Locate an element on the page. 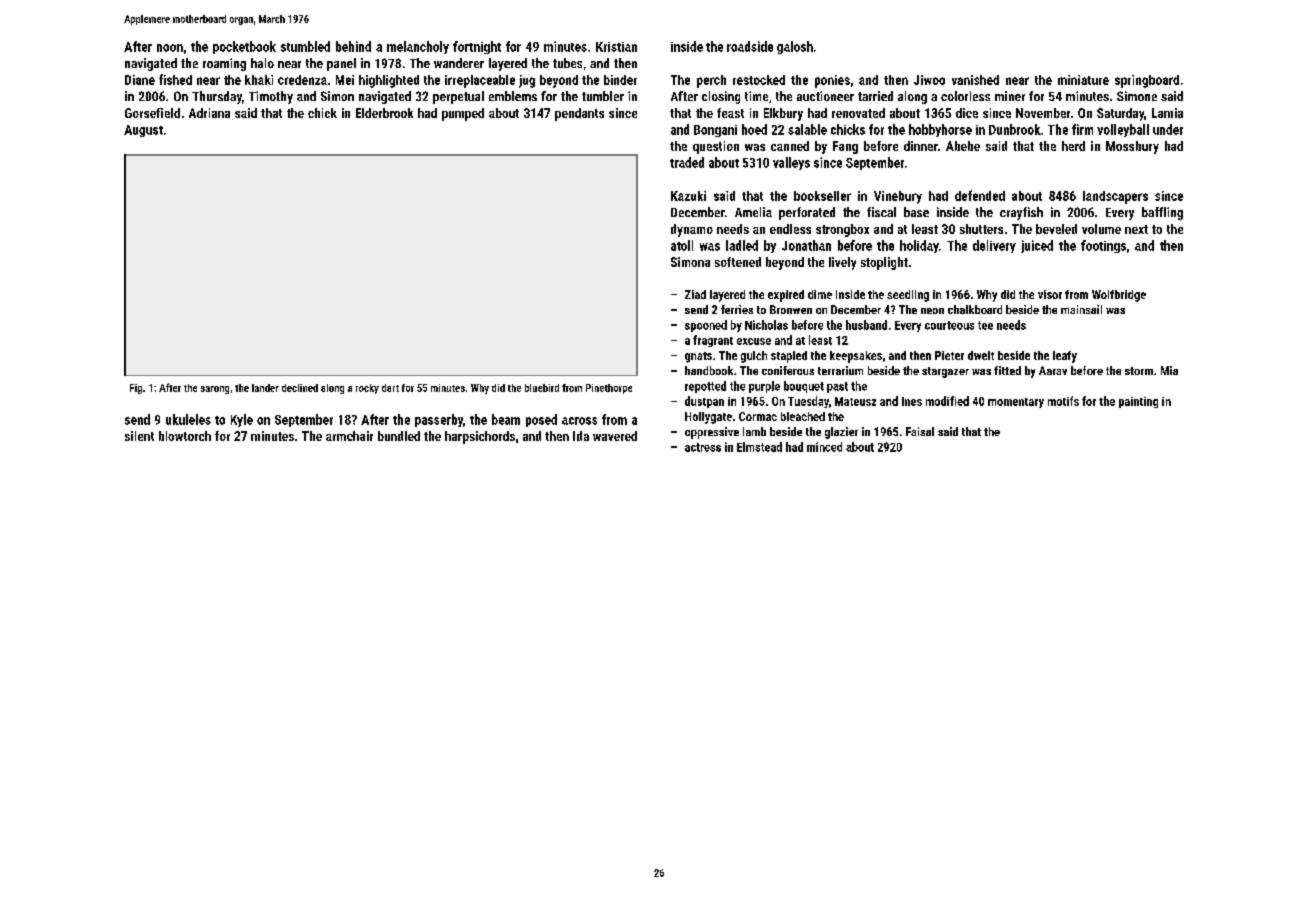  perforated is located at coordinates (807, 213).
